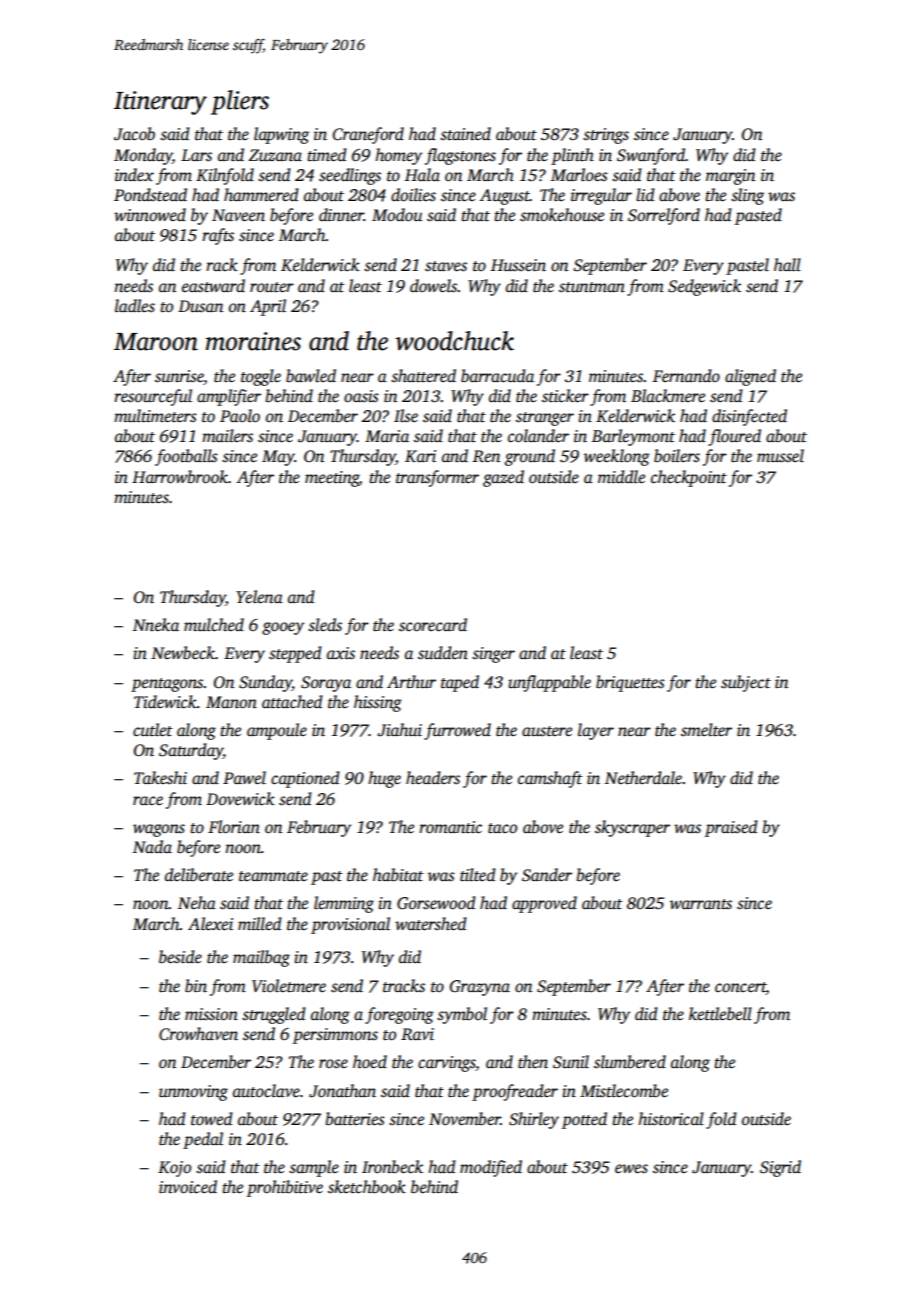 The width and height of the screenshot is (924, 1308). Describe the element at coordinates (457, 731) in the screenshot. I see `furrowed` at that location.
